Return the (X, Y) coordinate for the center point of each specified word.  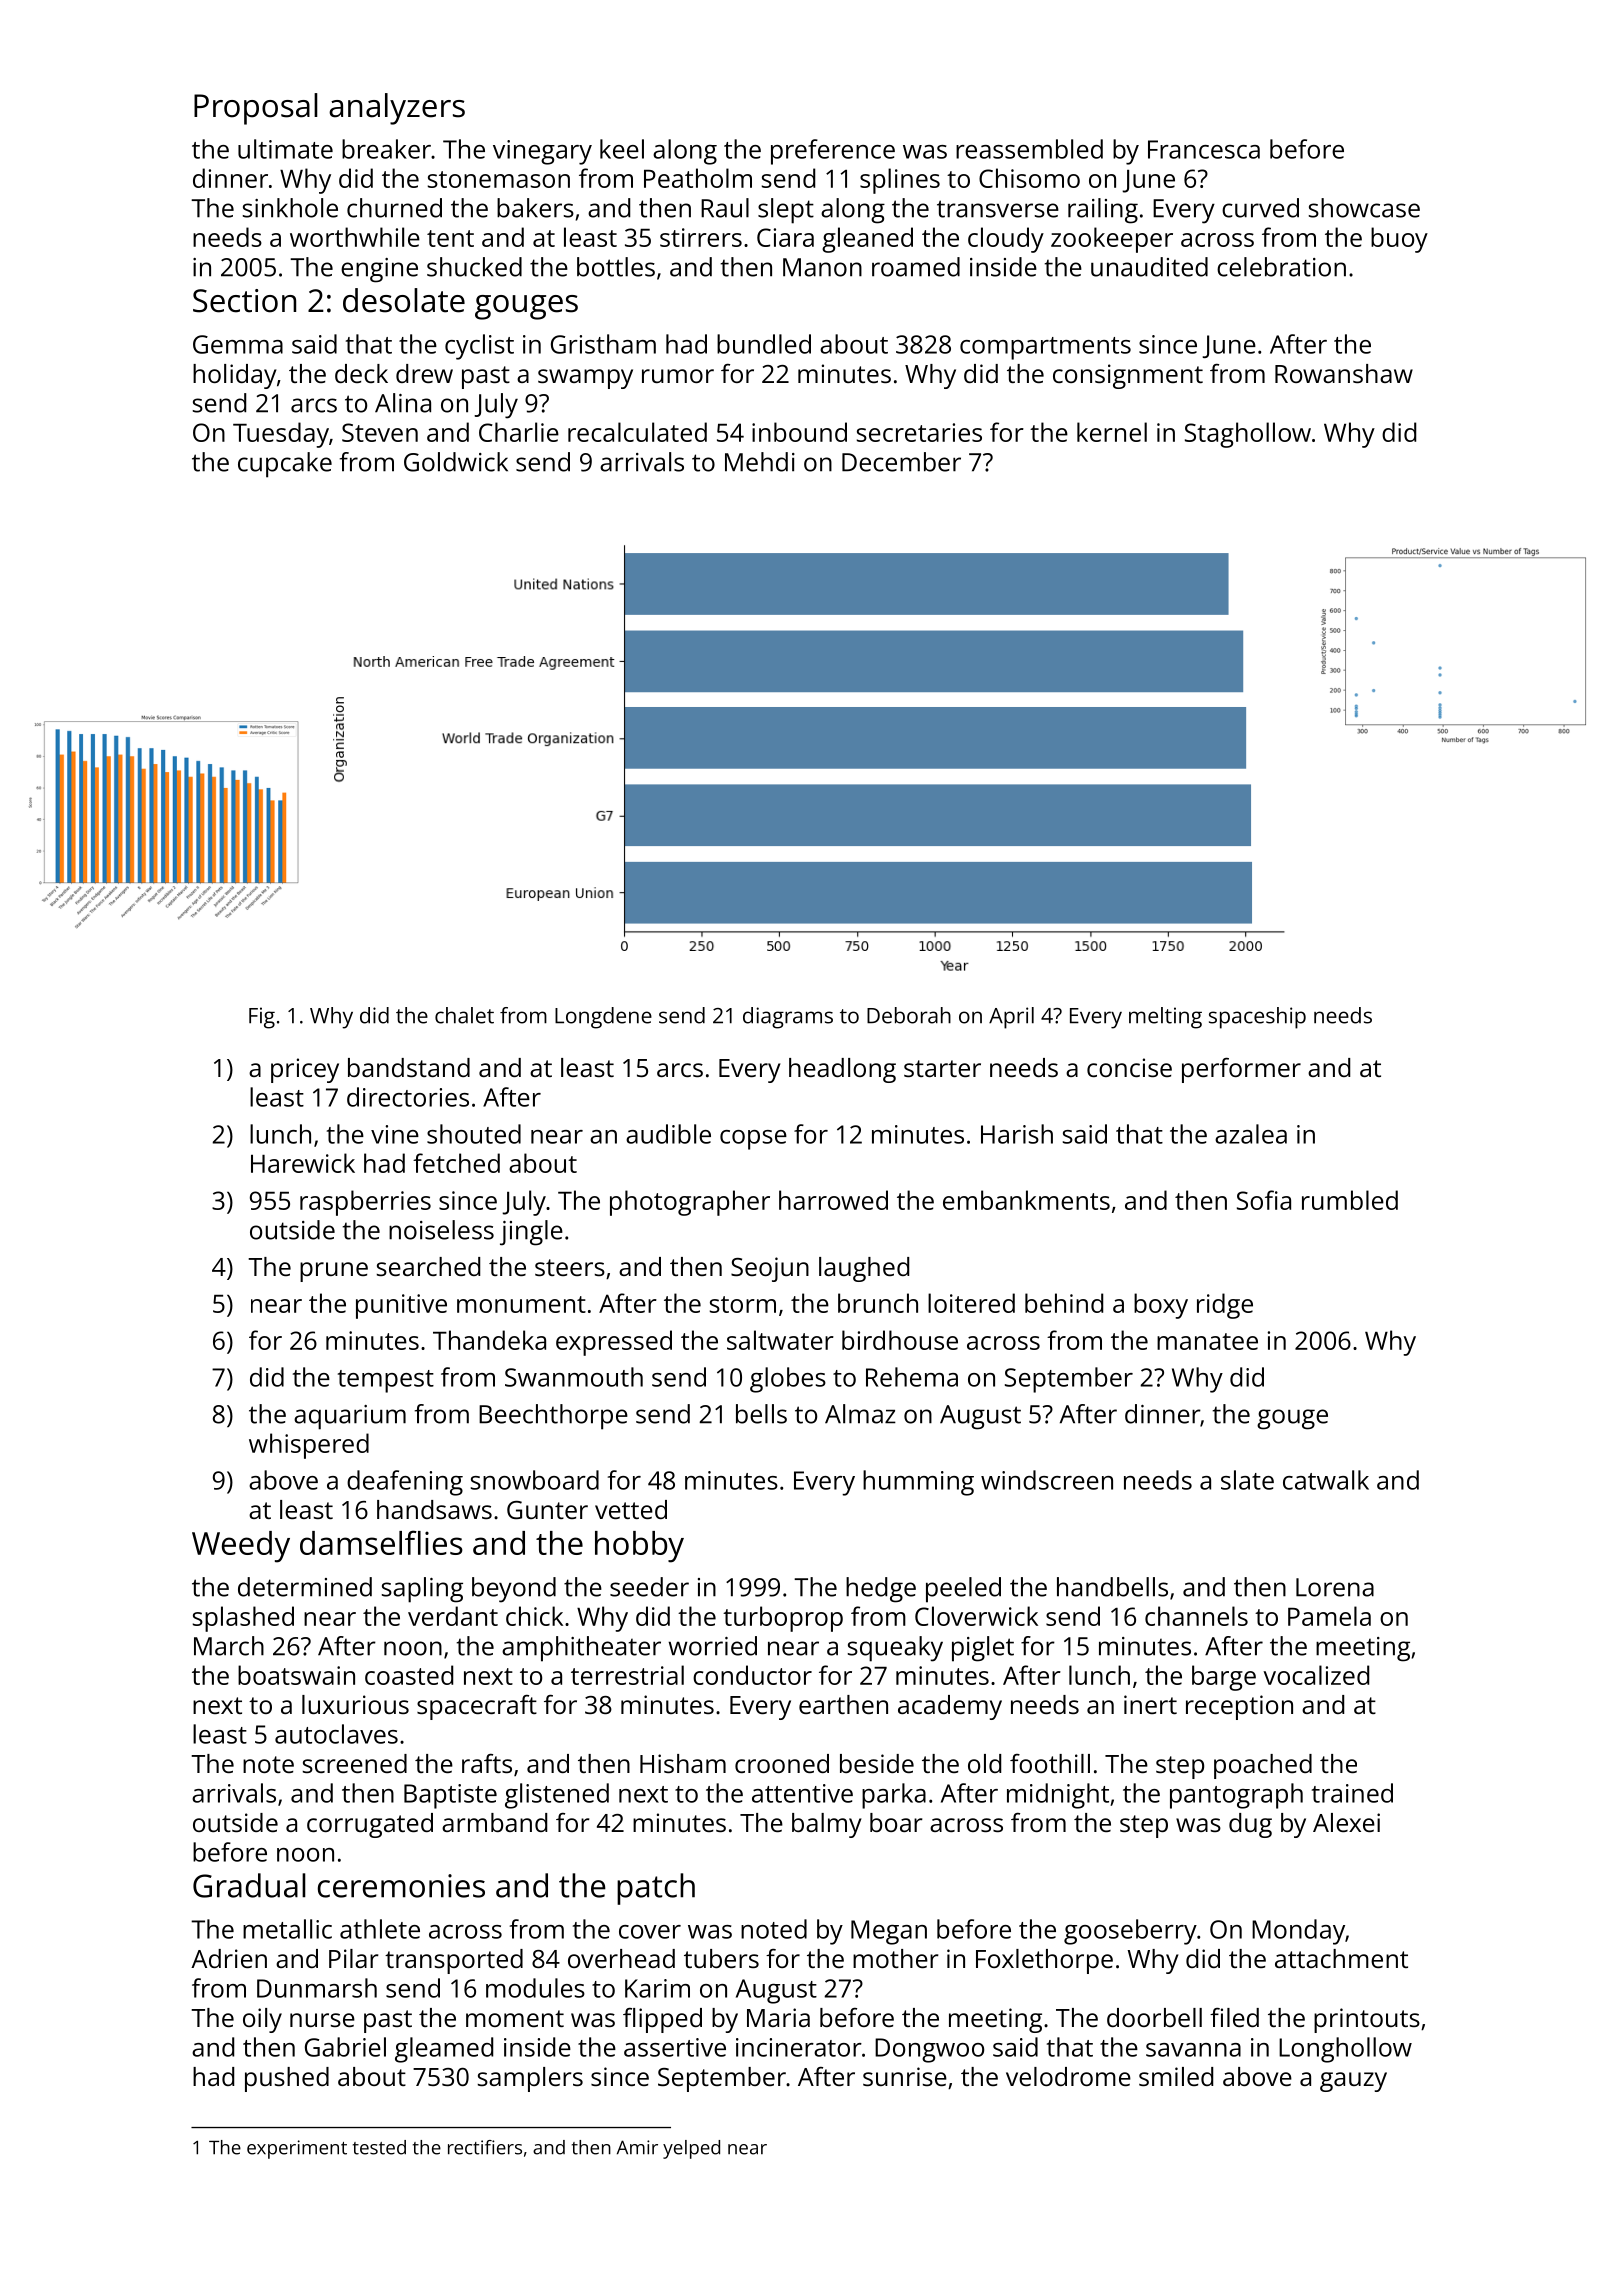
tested (379, 2147)
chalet (464, 1015)
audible (668, 1134)
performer (1241, 1070)
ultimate (285, 149)
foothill (1050, 1763)
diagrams (788, 1018)
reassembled (1029, 149)
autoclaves (336, 1734)
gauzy (1353, 2082)
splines (900, 181)
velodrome (1068, 2076)
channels (1196, 1616)
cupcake (285, 465)
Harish (1017, 1134)
